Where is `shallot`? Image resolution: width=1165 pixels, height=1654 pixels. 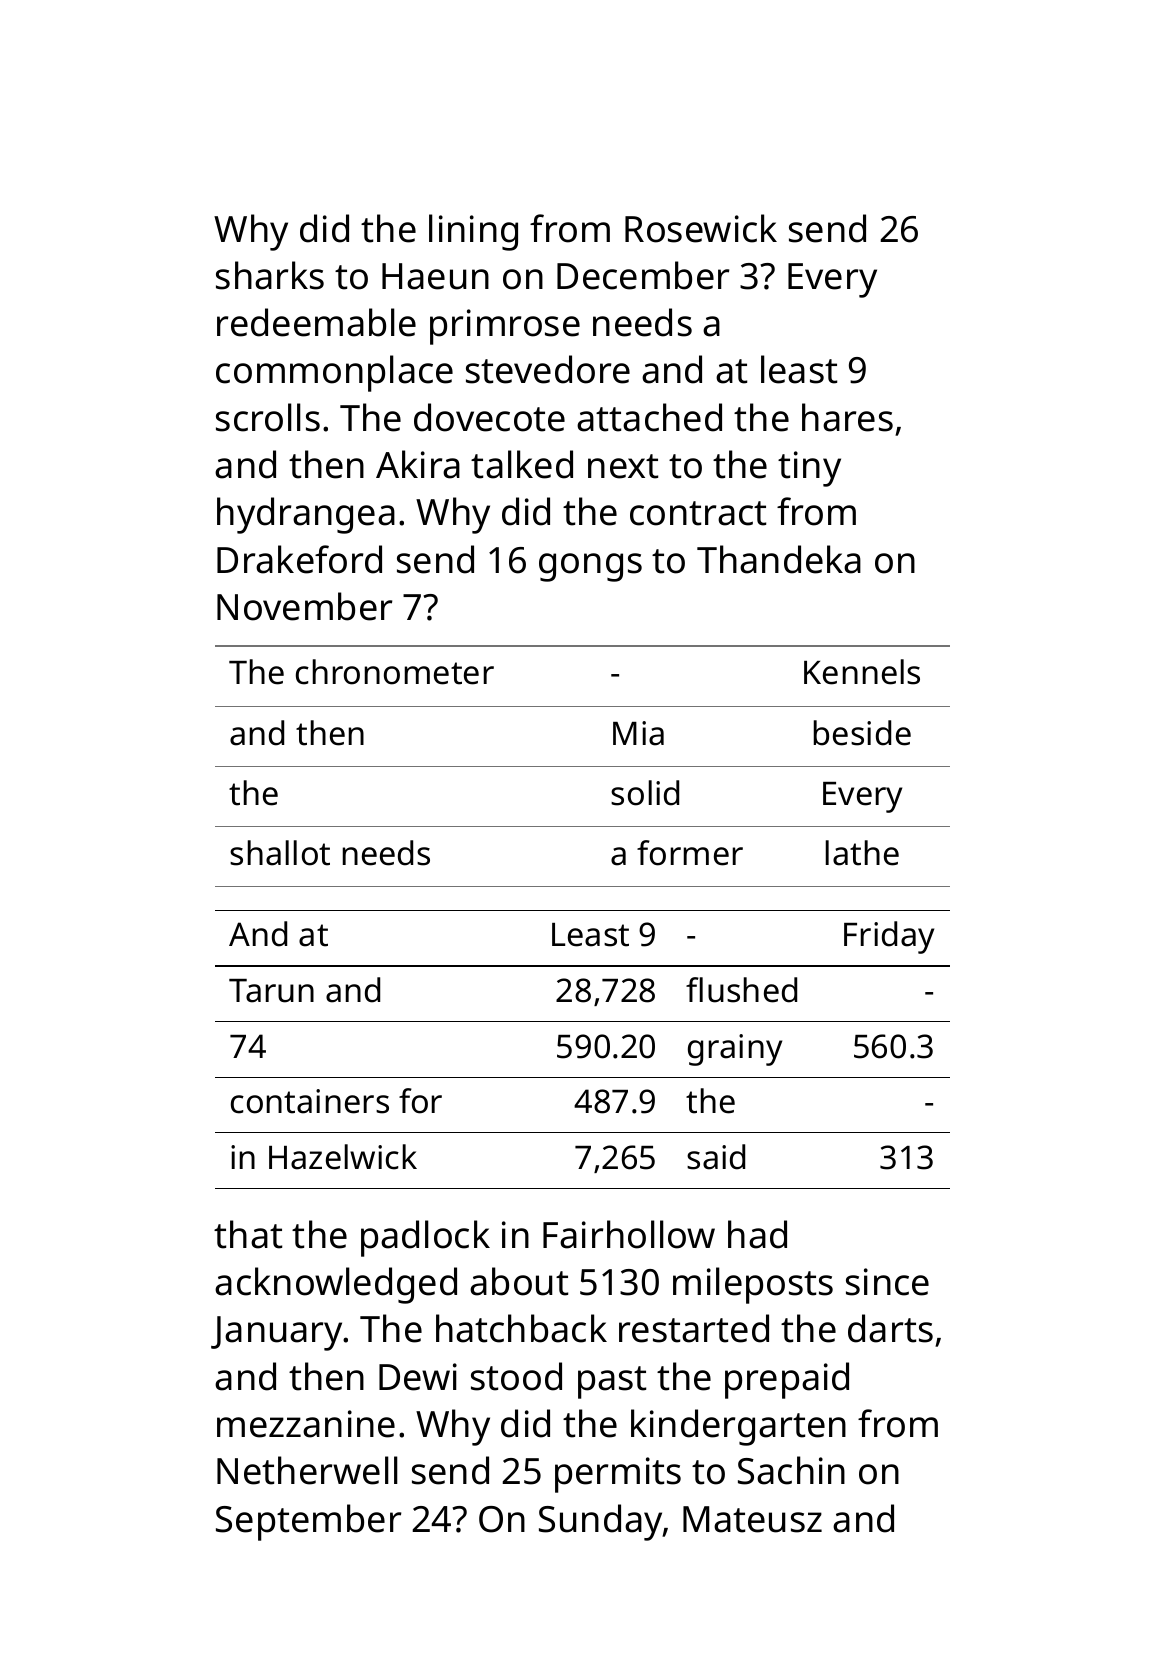 shallot is located at coordinates (280, 853).
